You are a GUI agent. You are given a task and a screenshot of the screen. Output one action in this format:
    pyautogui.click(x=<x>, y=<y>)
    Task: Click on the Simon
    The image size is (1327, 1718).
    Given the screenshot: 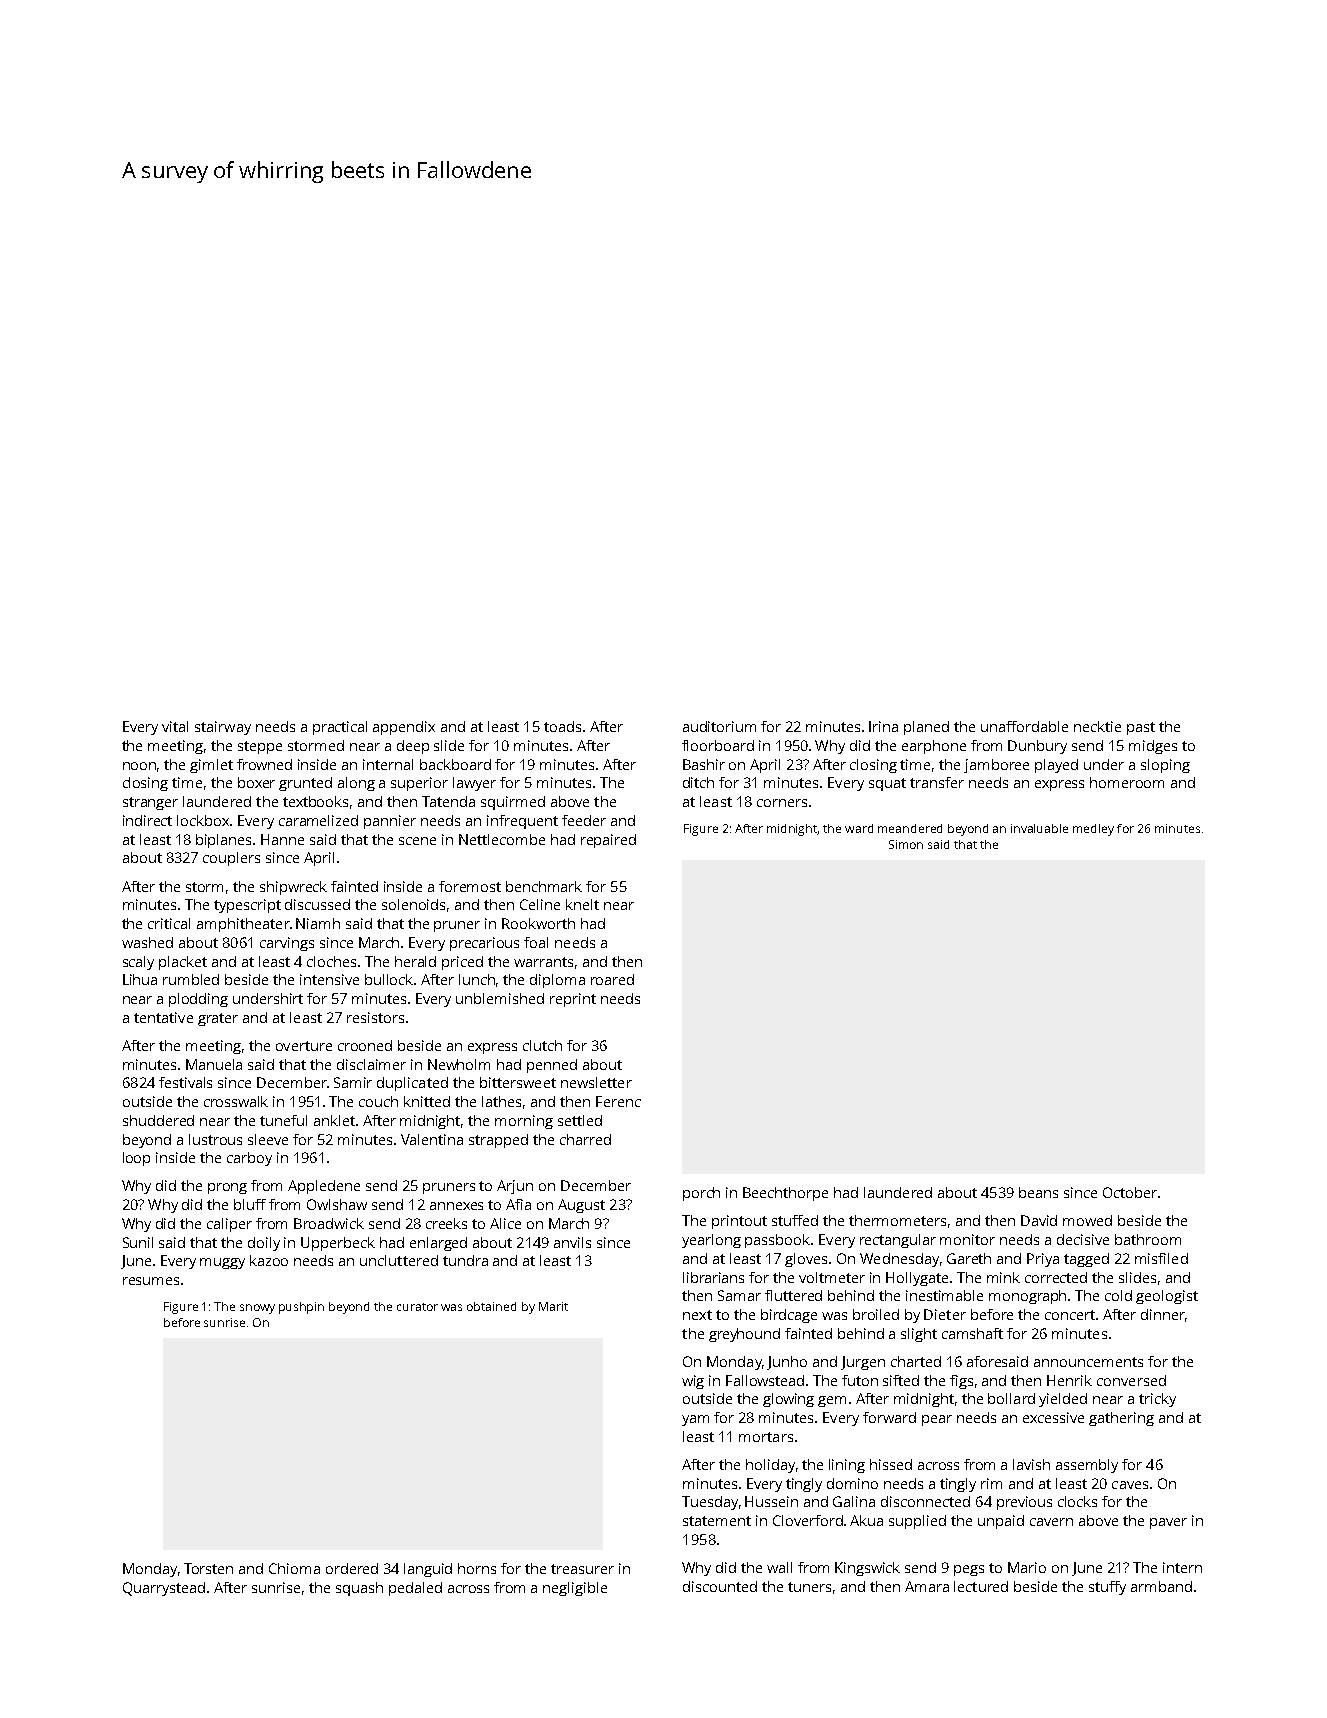 What is the action you would take?
    pyautogui.click(x=906, y=844)
